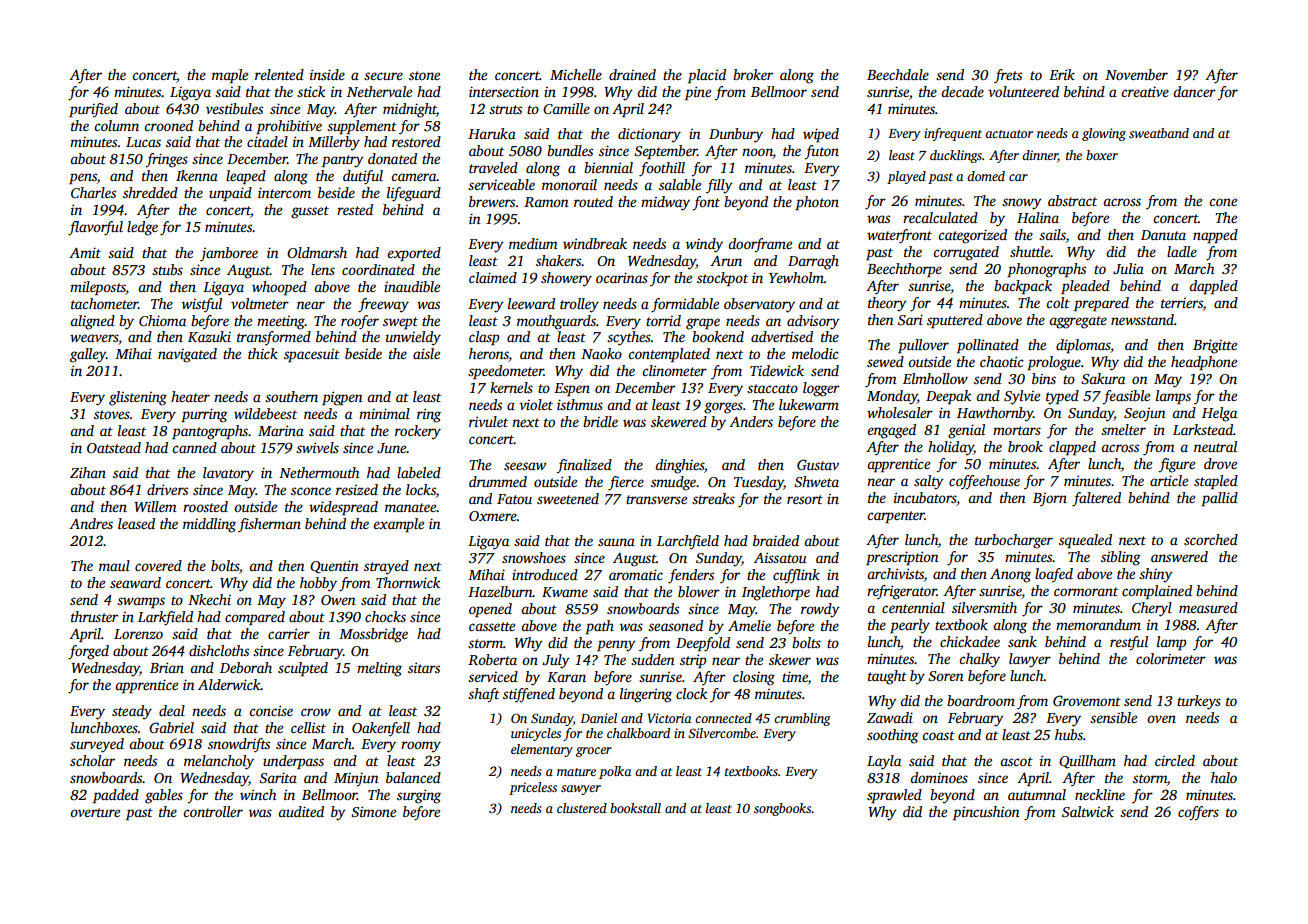 The image size is (1308, 924). Describe the element at coordinates (317, 252) in the document. I see `Oldmarsh` at that location.
